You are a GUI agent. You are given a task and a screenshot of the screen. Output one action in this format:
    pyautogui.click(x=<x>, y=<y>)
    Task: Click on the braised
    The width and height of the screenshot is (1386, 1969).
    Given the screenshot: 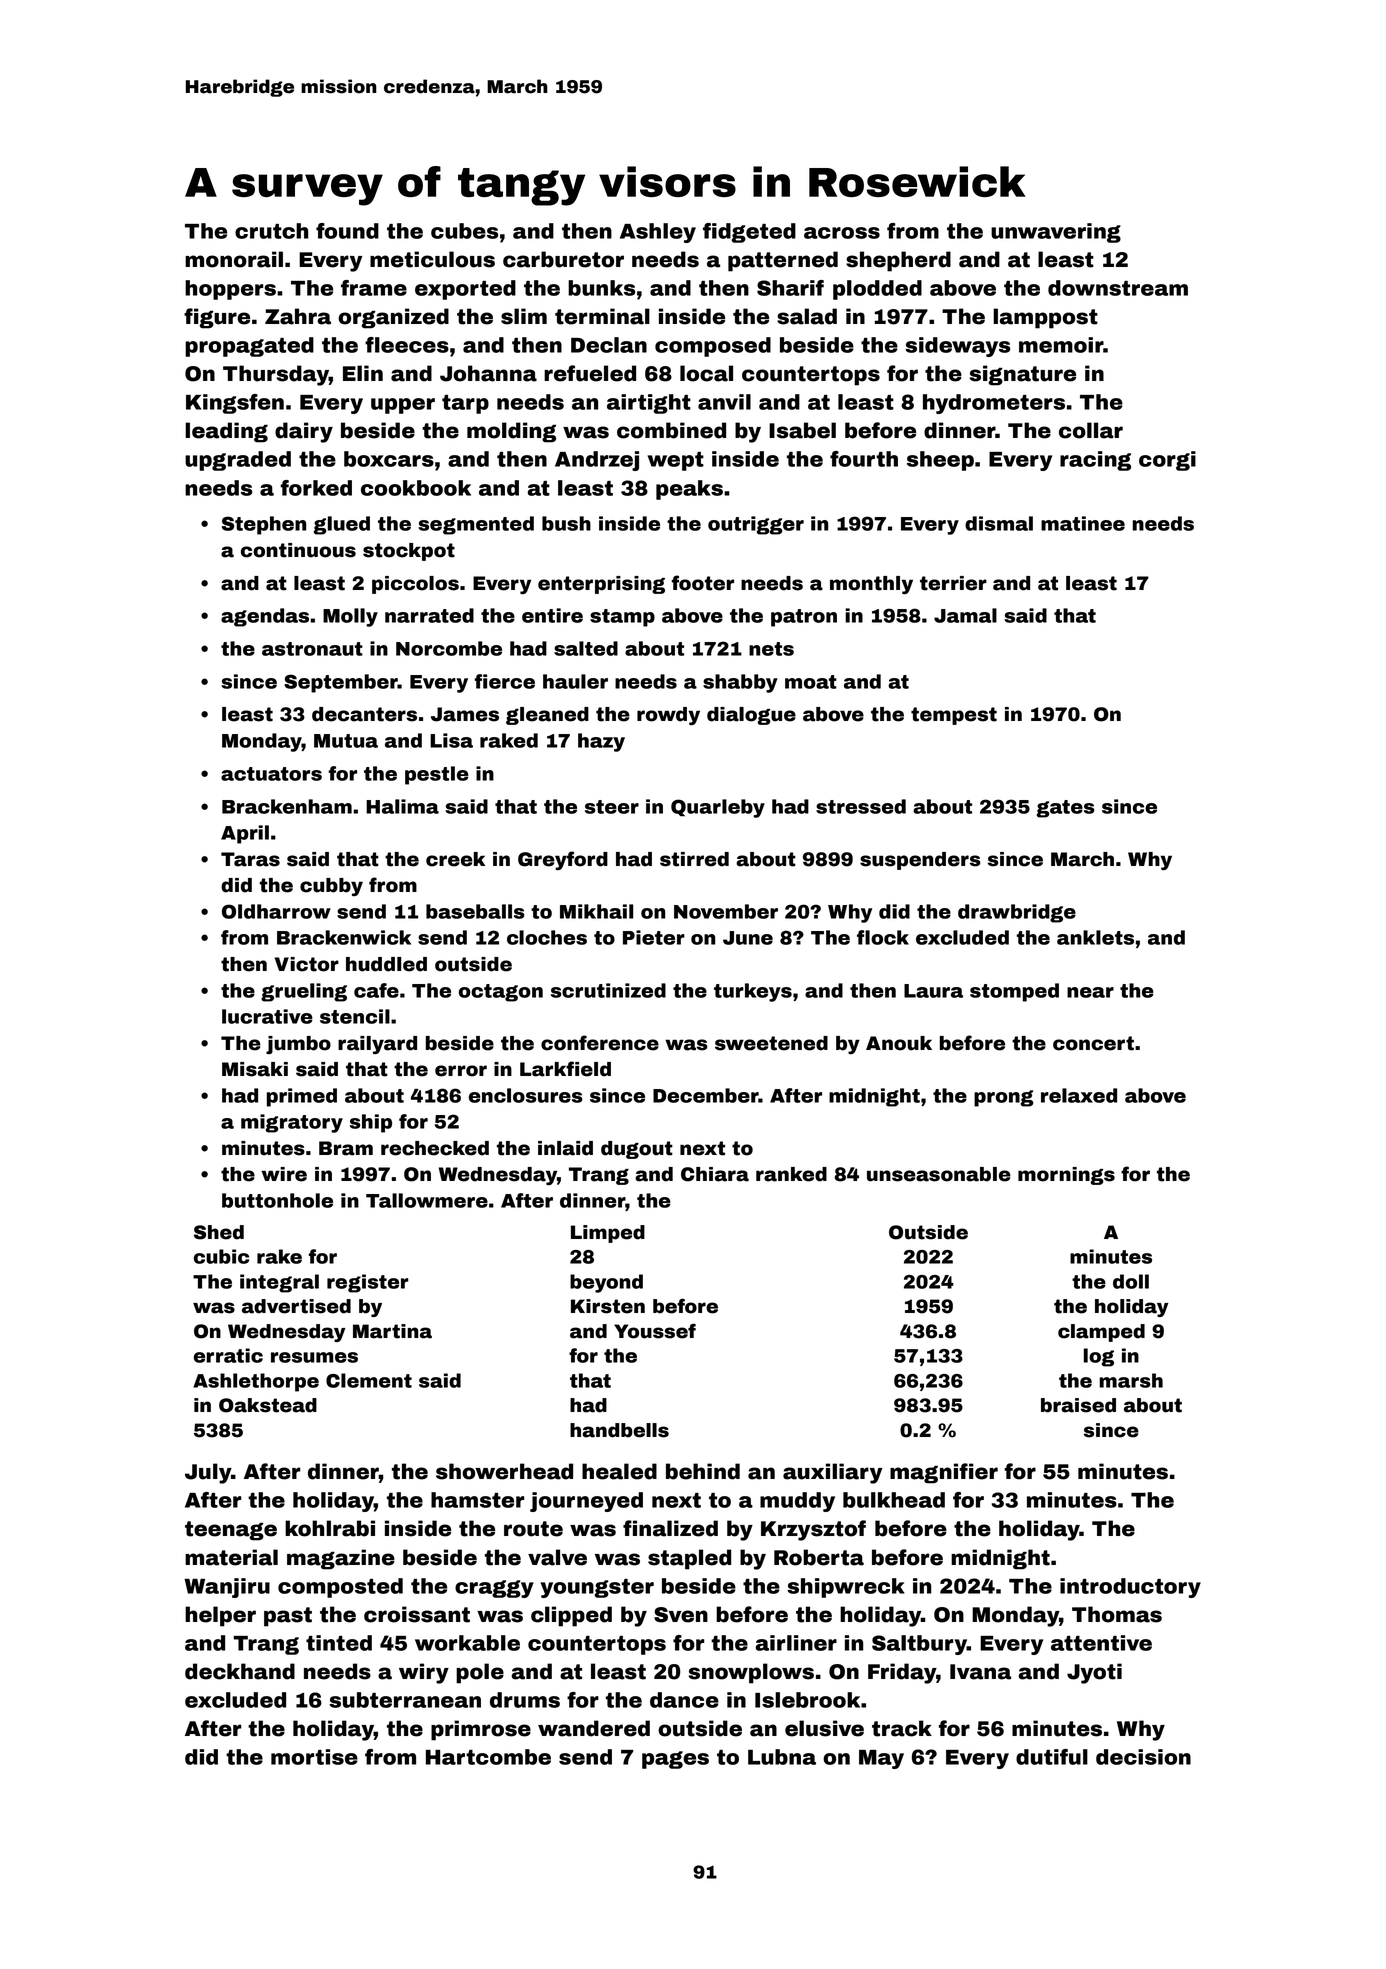 What is the action you would take?
    pyautogui.click(x=1078, y=1405)
